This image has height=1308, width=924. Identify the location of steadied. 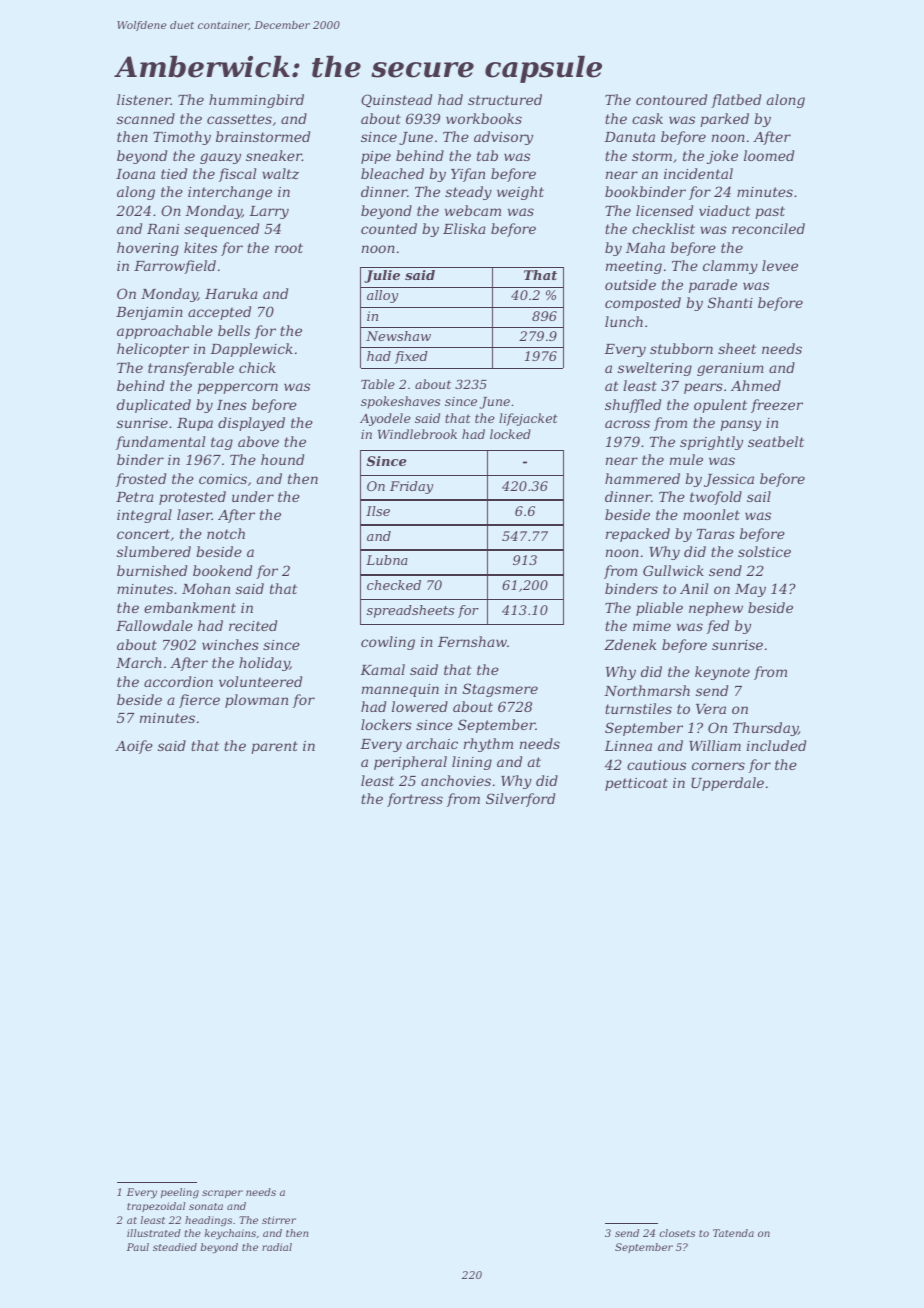
(175, 1247).
